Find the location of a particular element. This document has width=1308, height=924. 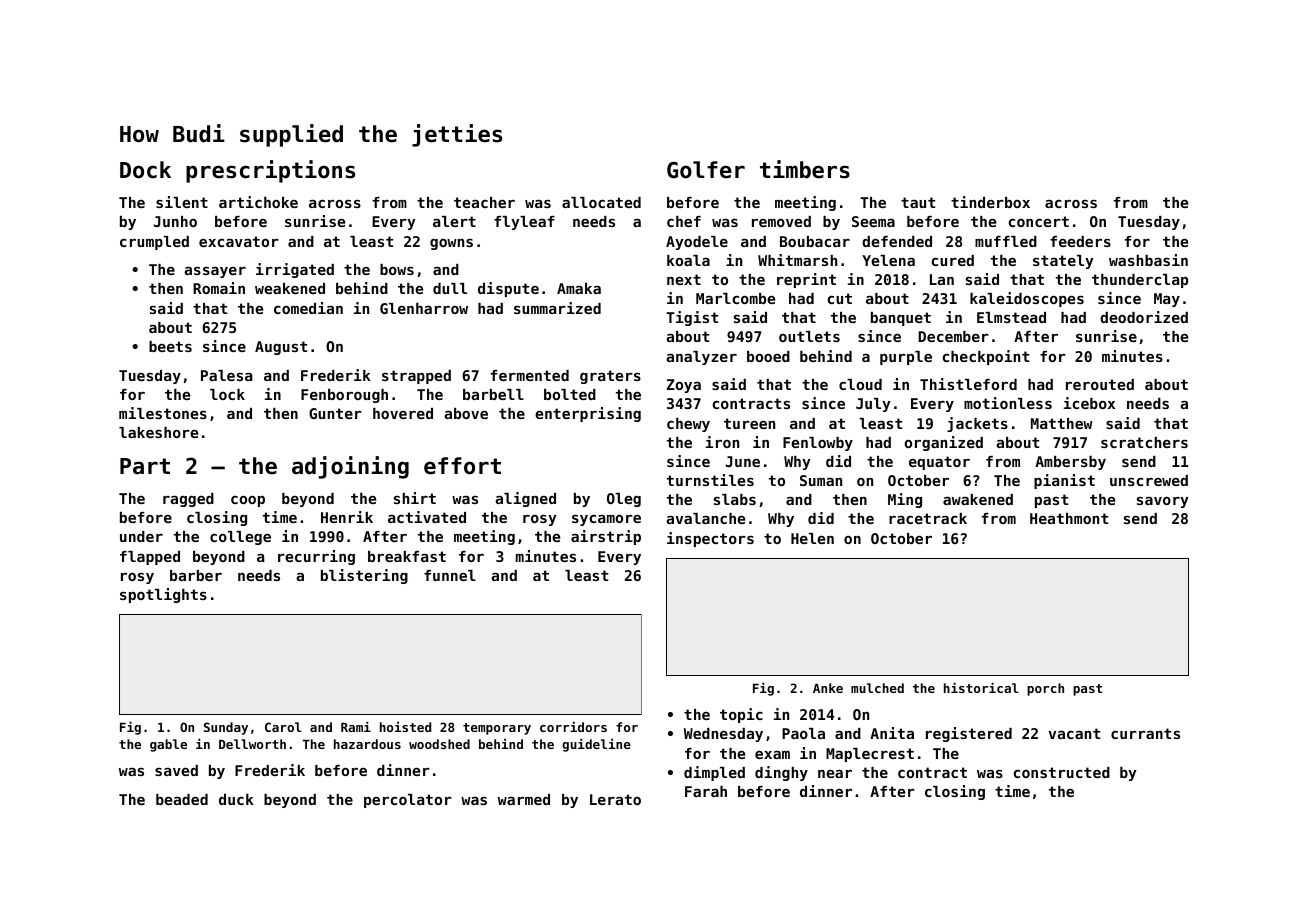

taut is located at coordinates (918, 202).
